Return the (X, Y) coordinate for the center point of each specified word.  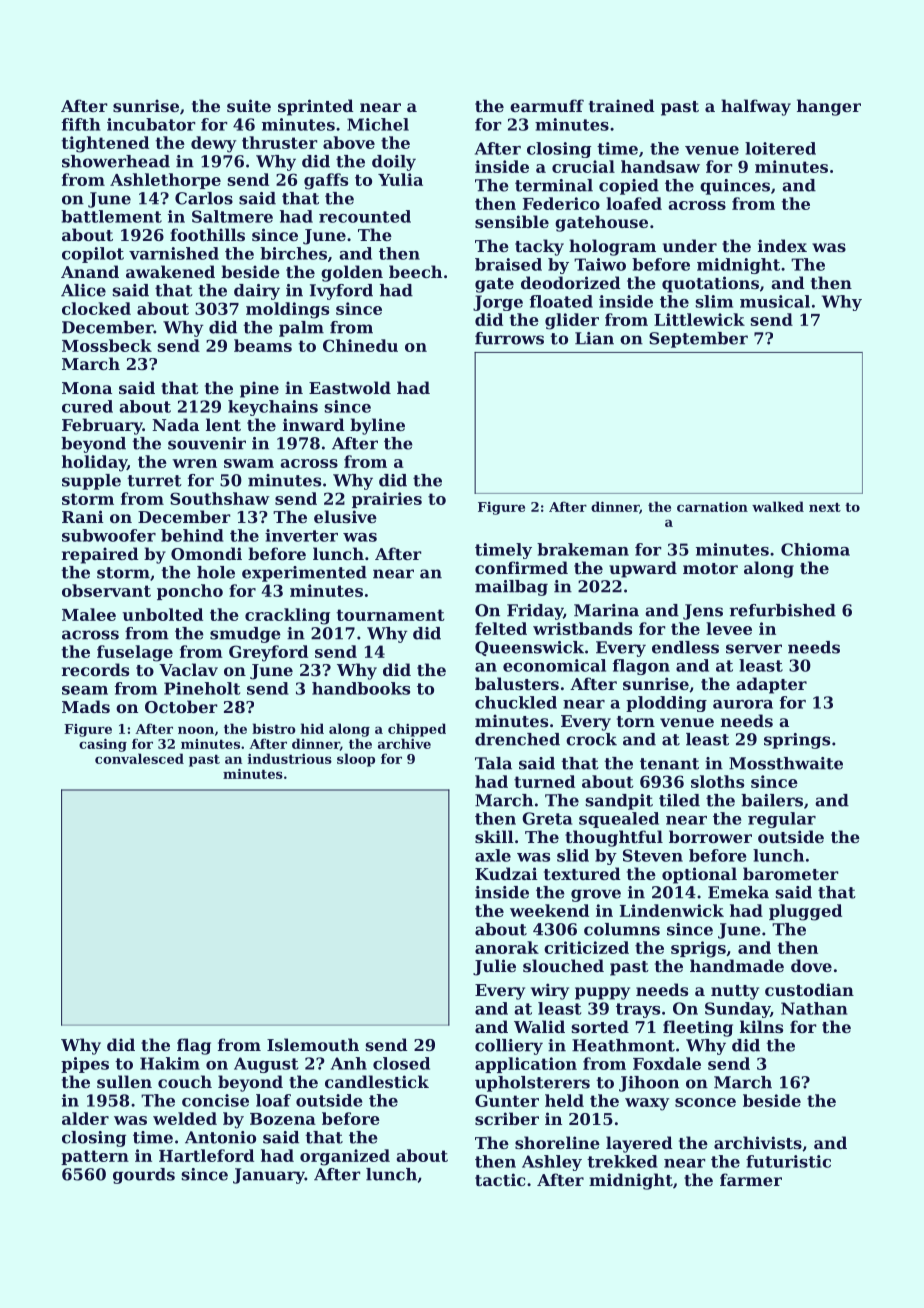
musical (775, 301)
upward (643, 569)
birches (293, 253)
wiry (550, 991)
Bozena (283, 1119)
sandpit (619, 802)
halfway (756, 107)
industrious (290, 758)
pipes (85, 1065)
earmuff (547, 105)
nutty (735, 992)
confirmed (521, 567)
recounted (365, 216)
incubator (151, 124)
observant (106, 590)
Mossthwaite (786, 763)
